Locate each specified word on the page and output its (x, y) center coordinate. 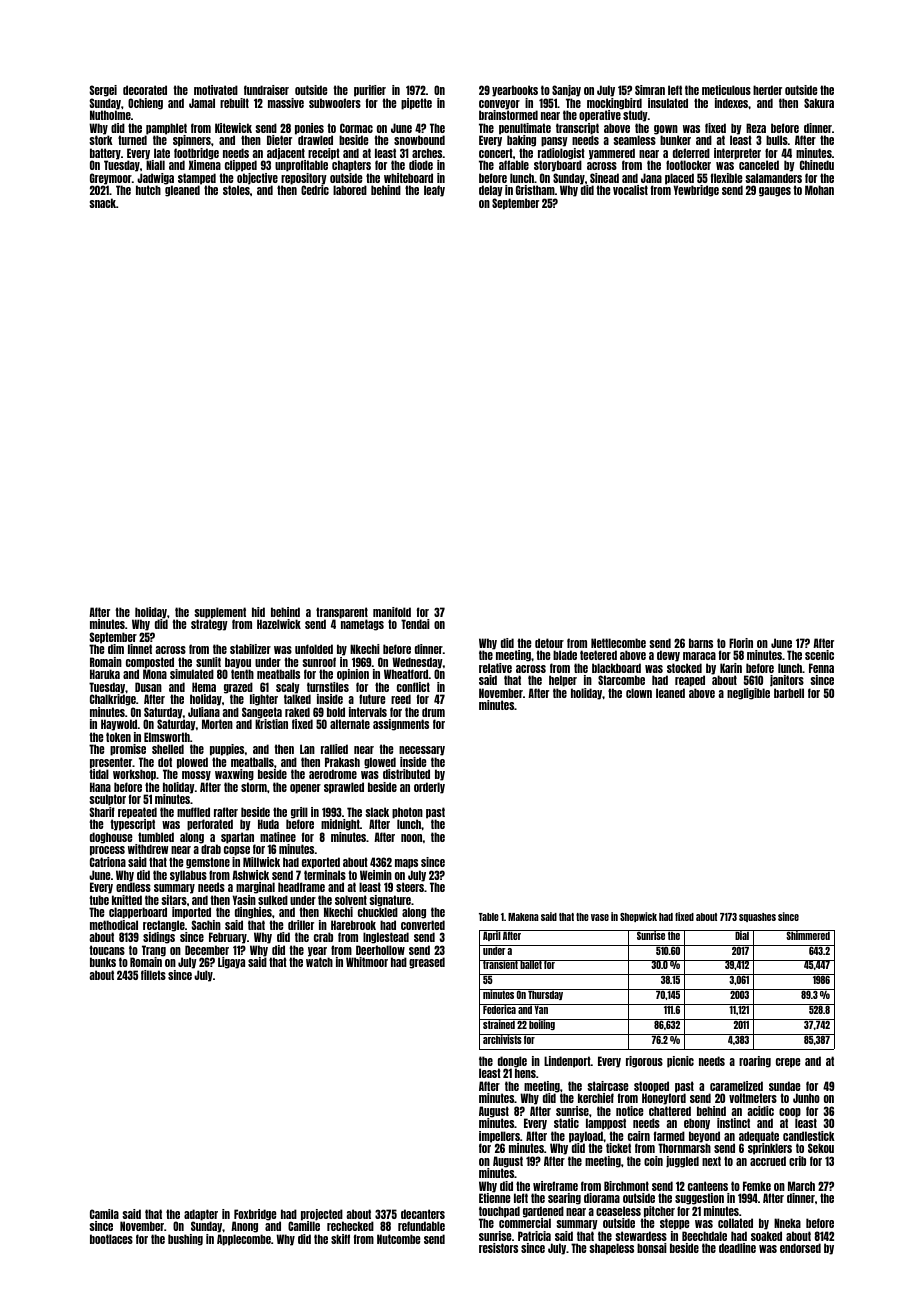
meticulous (726, 90)
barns (701, 643)
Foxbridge (254, 1215)
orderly (429, 788)
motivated (216, 90)
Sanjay (566, 91)
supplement (220, 613)
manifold (392, 612)
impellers (499, 1137)
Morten (217, 724)
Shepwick (638, 917)
